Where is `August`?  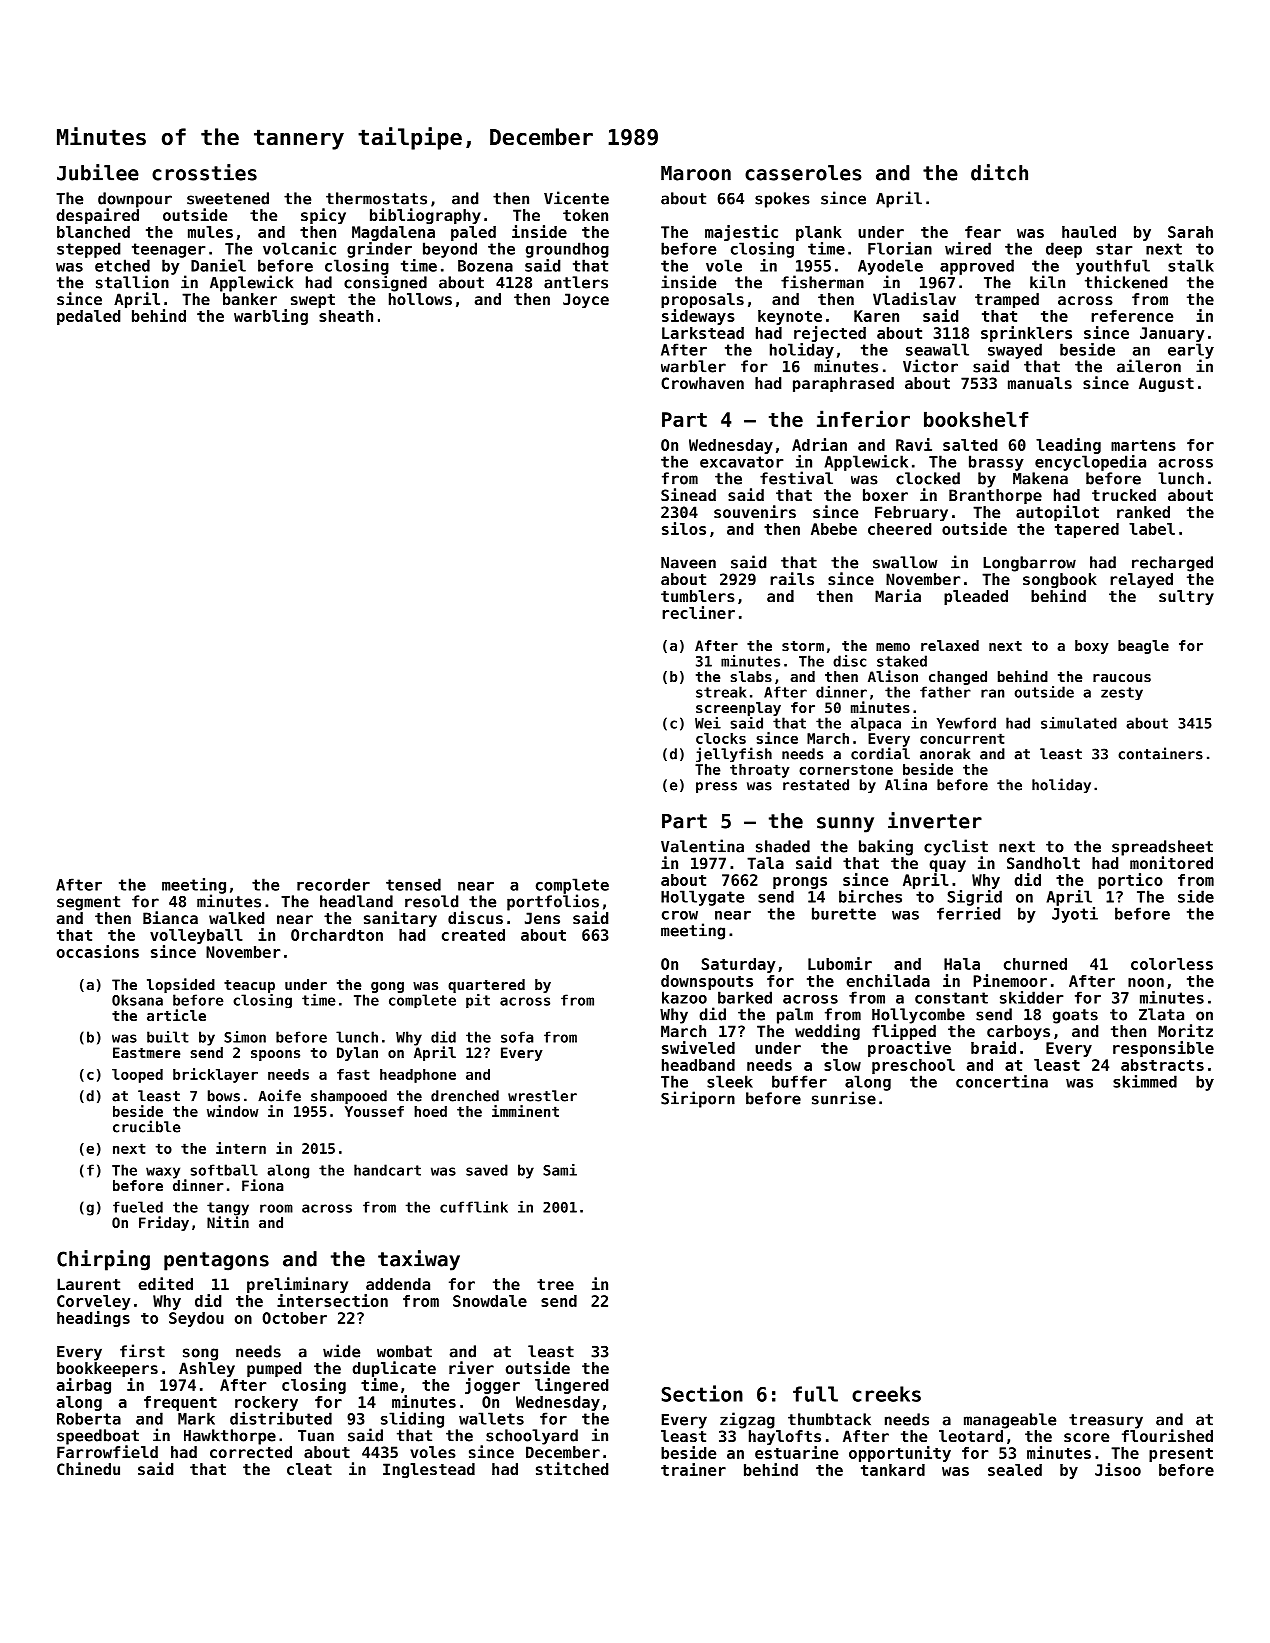
August is located at coordinates (1166, 384).
